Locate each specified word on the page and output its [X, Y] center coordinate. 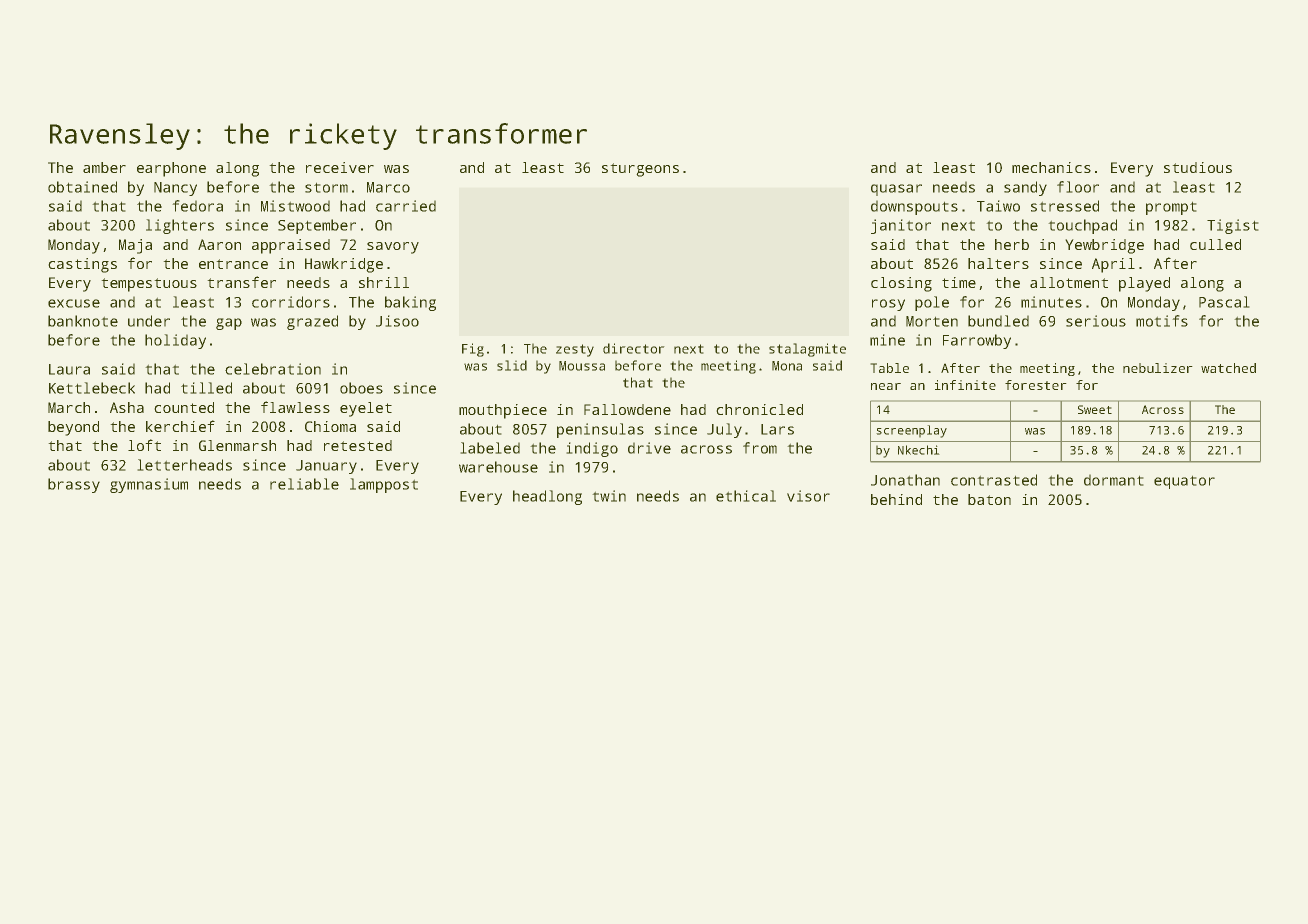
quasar [896, 190]
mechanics [1051, 167]
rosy [888, 305]
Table [889, 368]
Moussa [582, 366]
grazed [312, 322]
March [69, 407]
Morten [932, 321]
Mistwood [295, 206]
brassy [74, 485]
